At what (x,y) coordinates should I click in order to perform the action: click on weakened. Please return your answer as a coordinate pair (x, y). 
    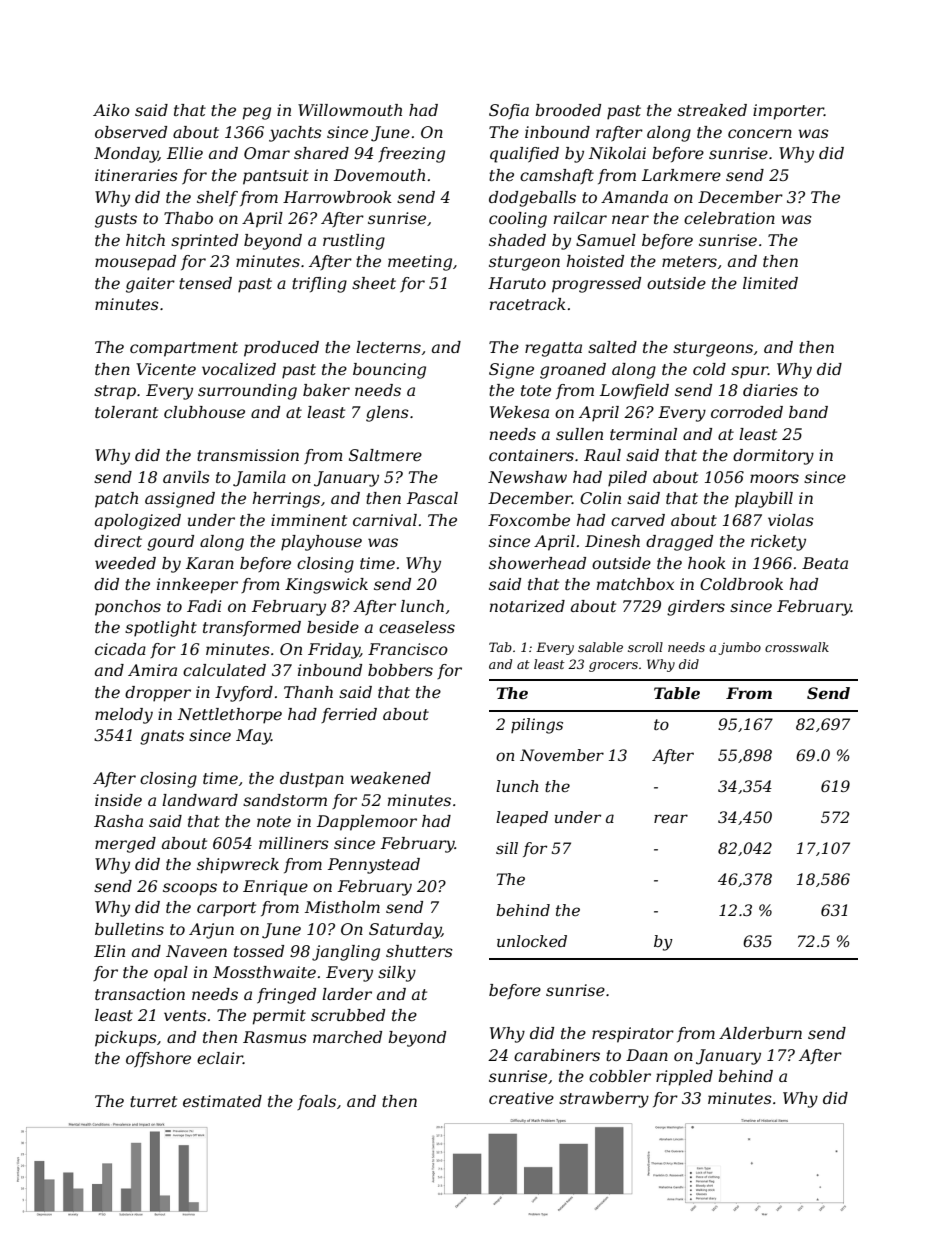
    Looking at the image, I should click on (391, 778).
